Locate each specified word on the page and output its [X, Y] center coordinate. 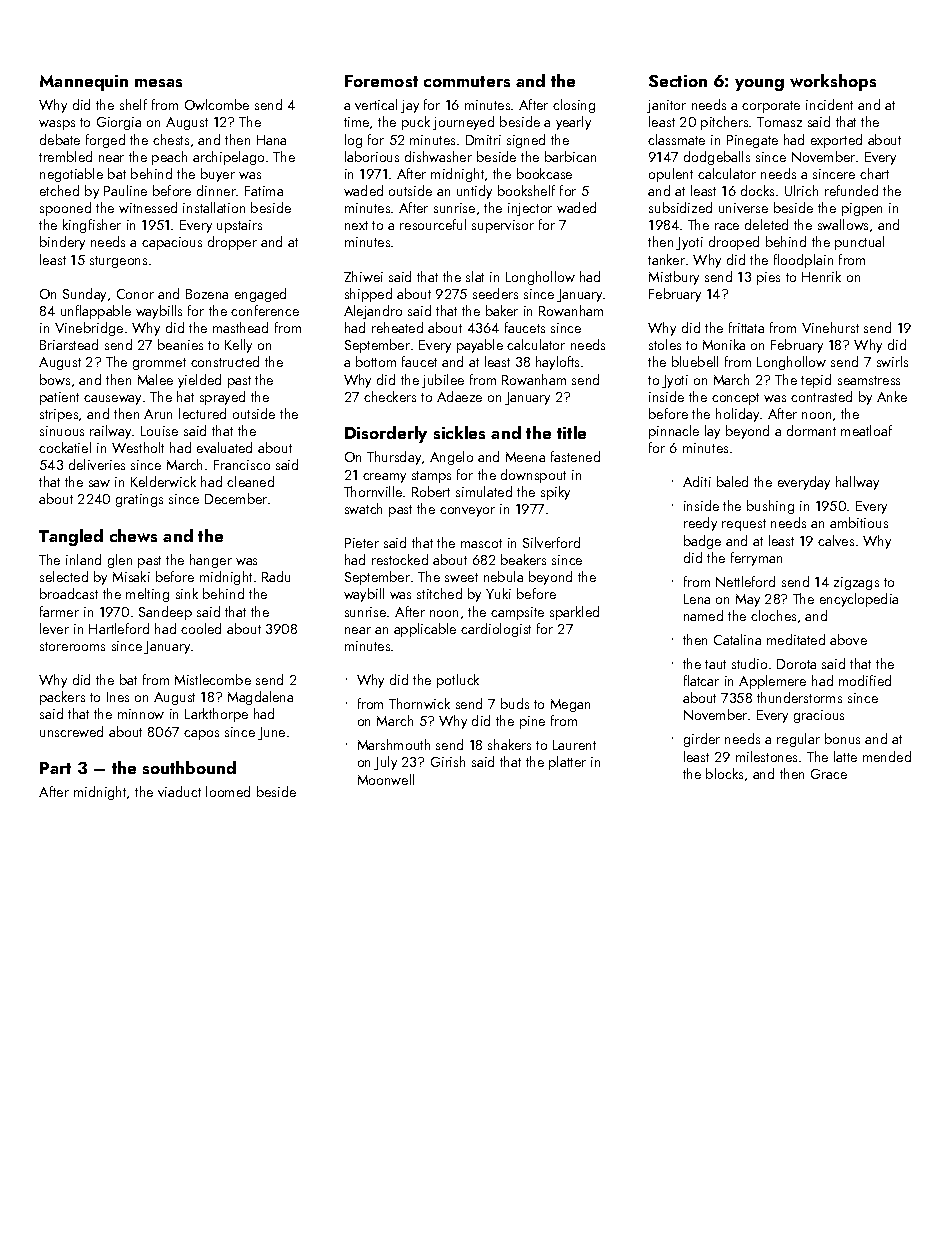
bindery [62, 243]
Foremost [381, 81]
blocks [724, 773]
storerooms [72, 646]
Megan [570, 705]
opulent [671, 175]
